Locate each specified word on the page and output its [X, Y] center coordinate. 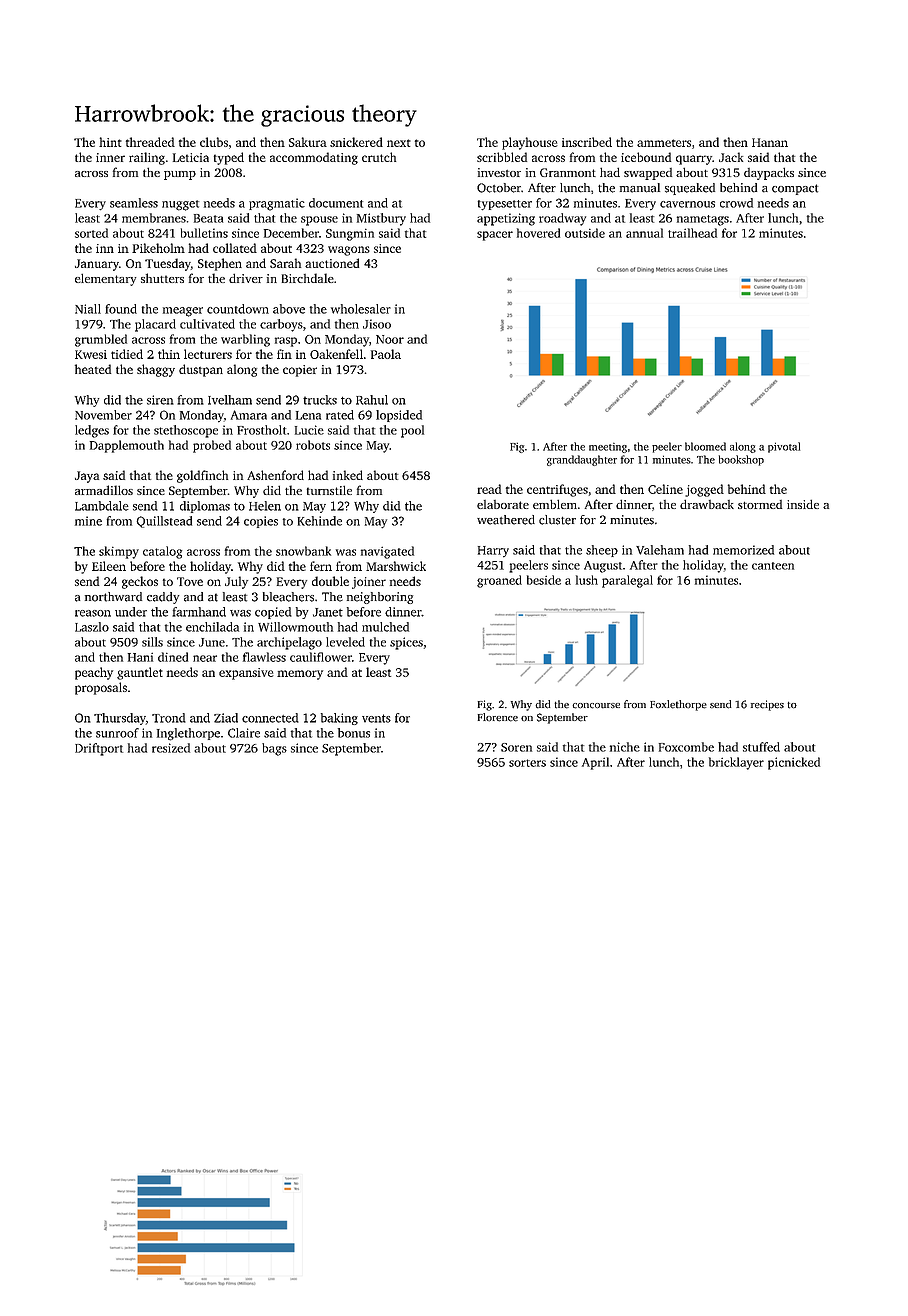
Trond [169, 718]
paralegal [627, 581]
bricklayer [736, 763]
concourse [596, 706]
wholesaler [361, 309]
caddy [163, 598]
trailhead [692, 233]
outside [585, 233]
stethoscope [186, 431]
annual [644, 233]
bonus [354, 733]
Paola [386, 354]
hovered [538, 233]
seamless [134, 203]
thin [169, 354]
